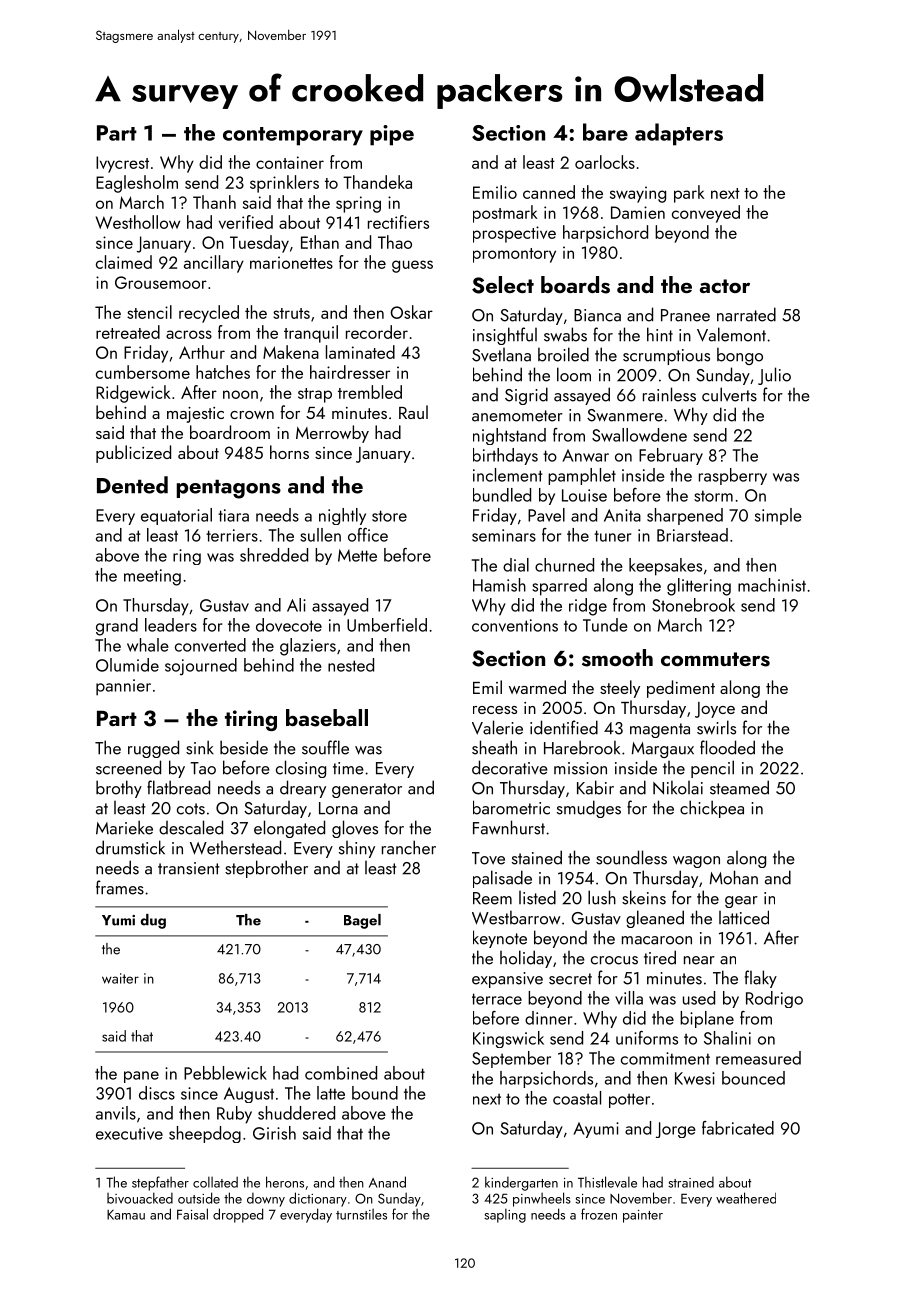 Image resolution: width=908 pixels, height=1316 pixels. I want to click on secret, so click(570, 979).
